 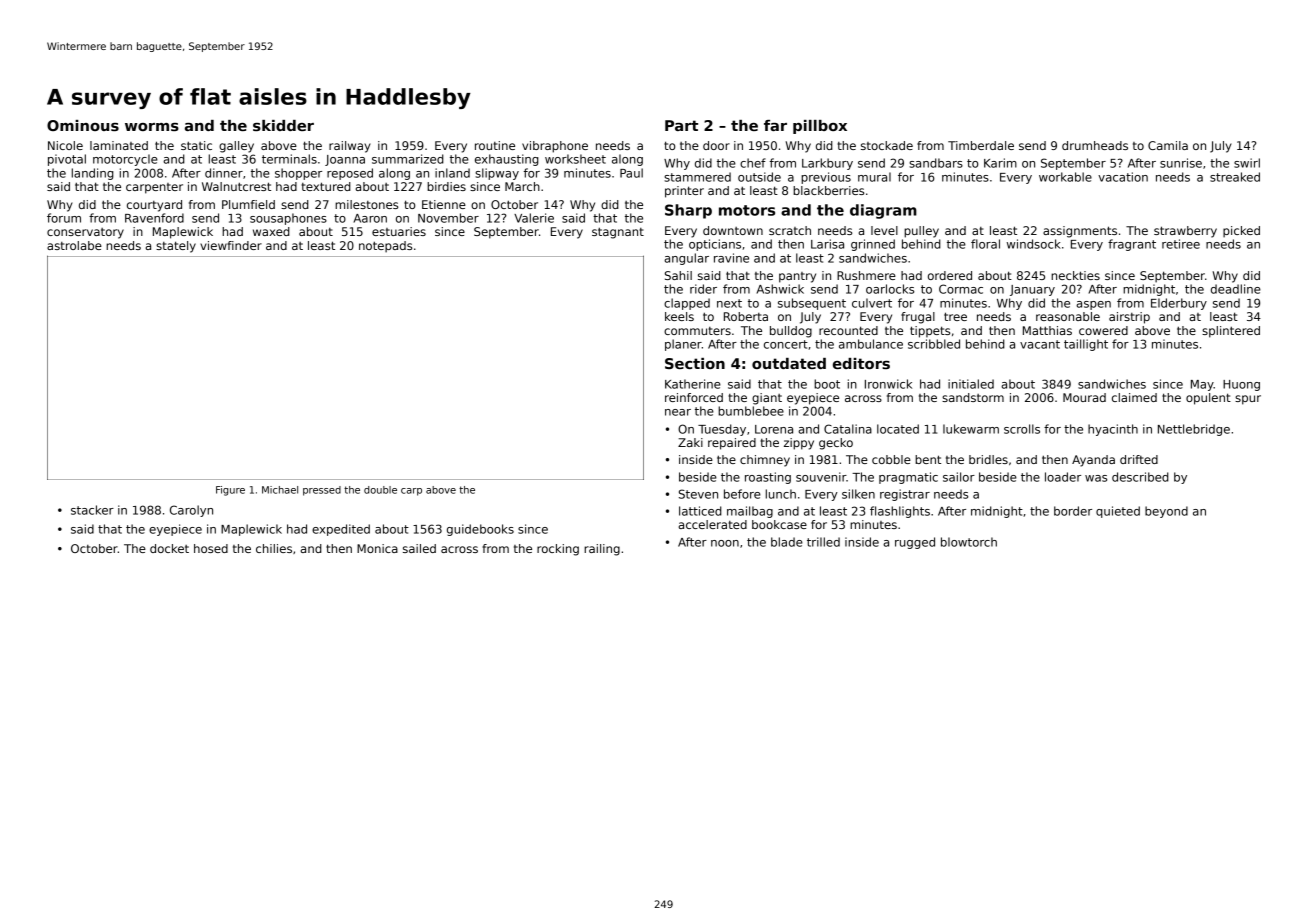 What do you see at coordinates (298, 174) in the screenshot?
I see `shopper` at bounding box center [298, 174].
